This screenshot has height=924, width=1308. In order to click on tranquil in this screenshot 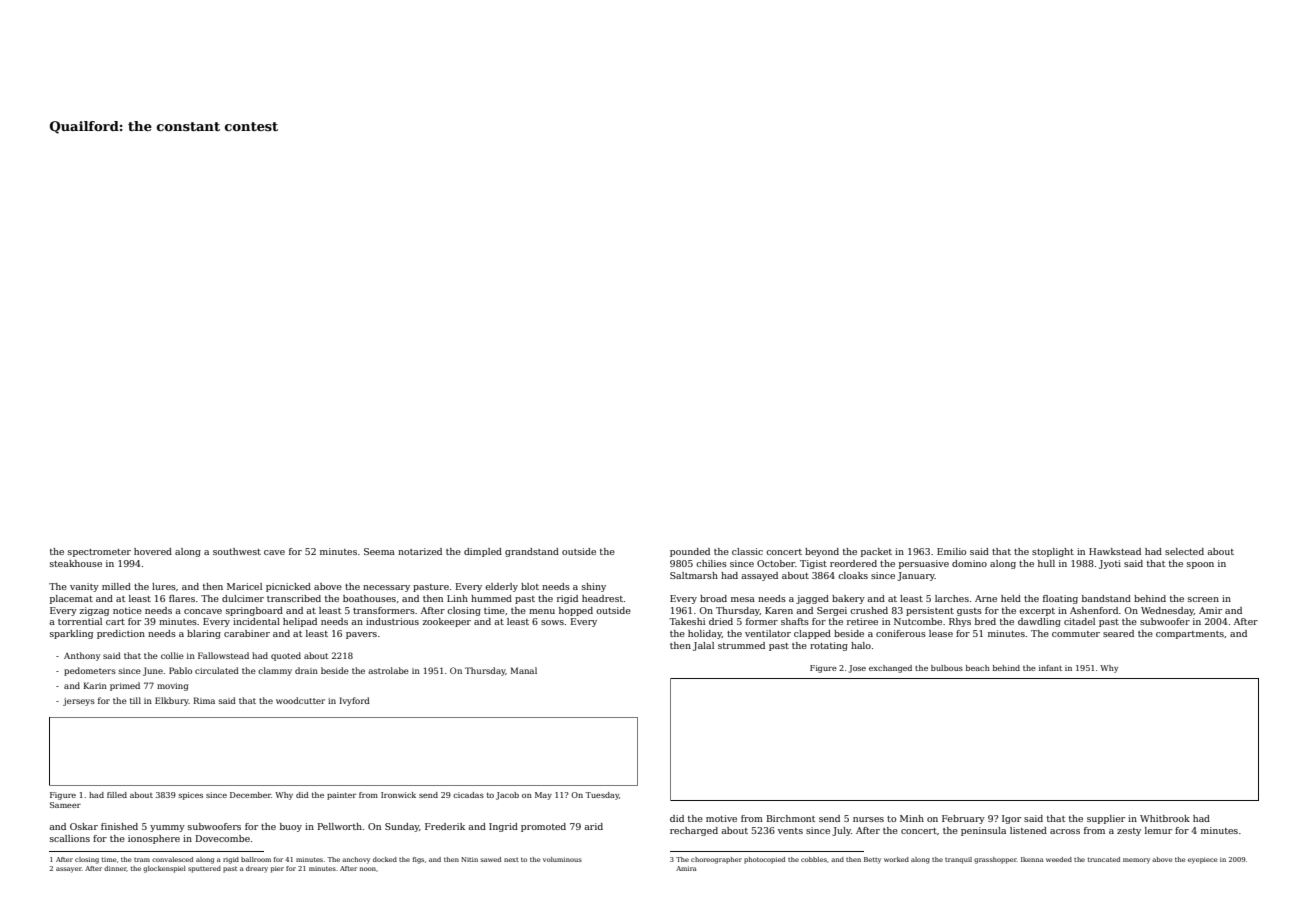, I will do `click(958, 860)`.
